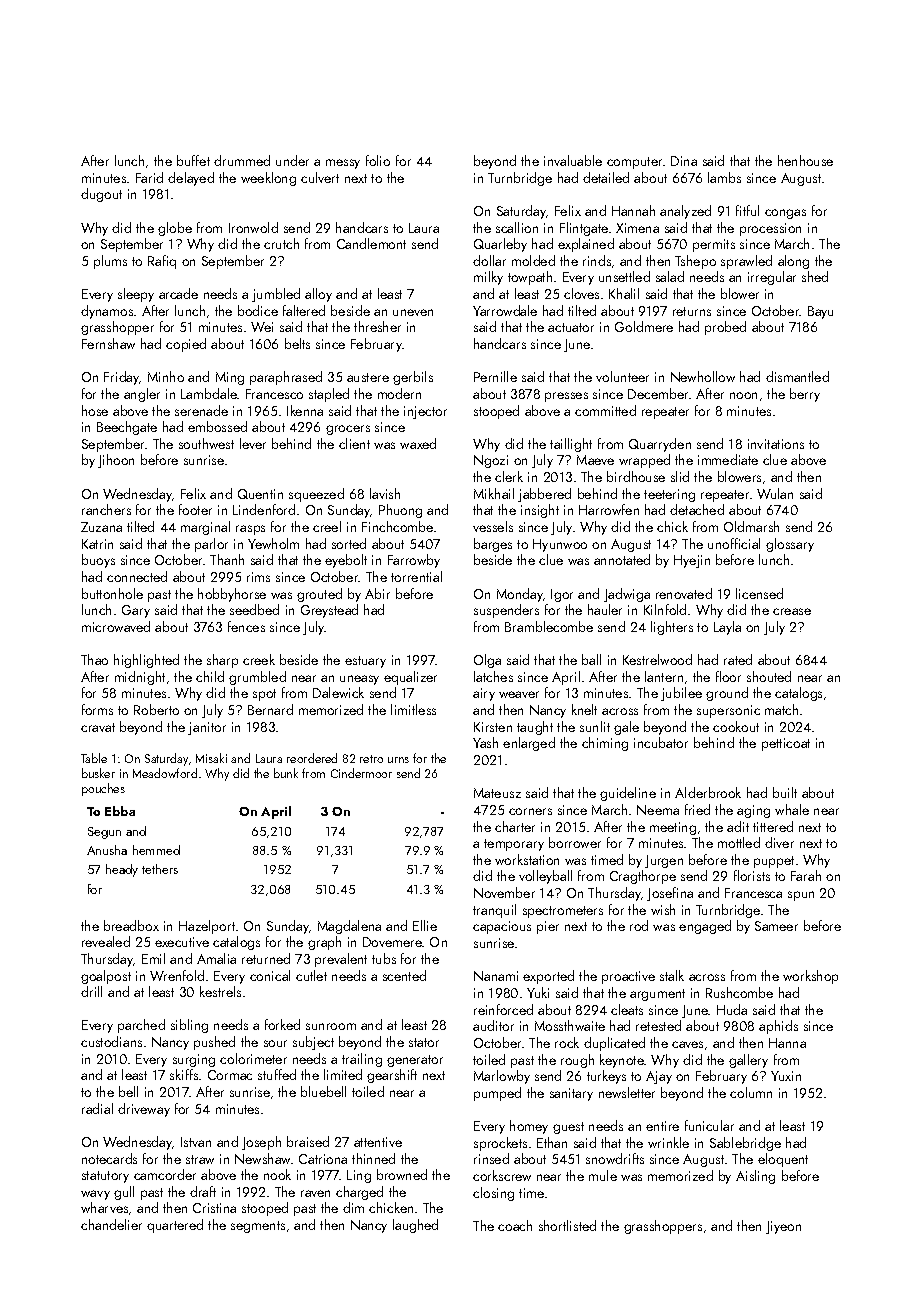 This screenshot has height=1308, width=924. I want to click on squeezed, so click(316, 495).
